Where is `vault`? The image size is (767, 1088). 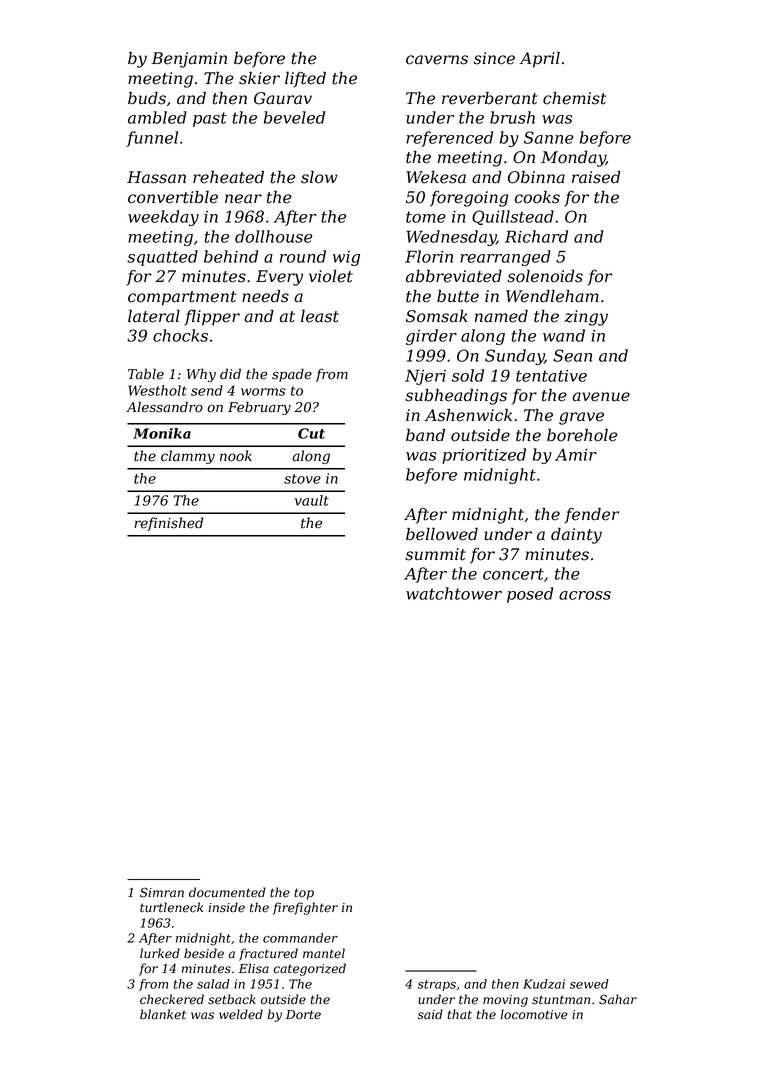
vault is located at coordinates (312, 500).
